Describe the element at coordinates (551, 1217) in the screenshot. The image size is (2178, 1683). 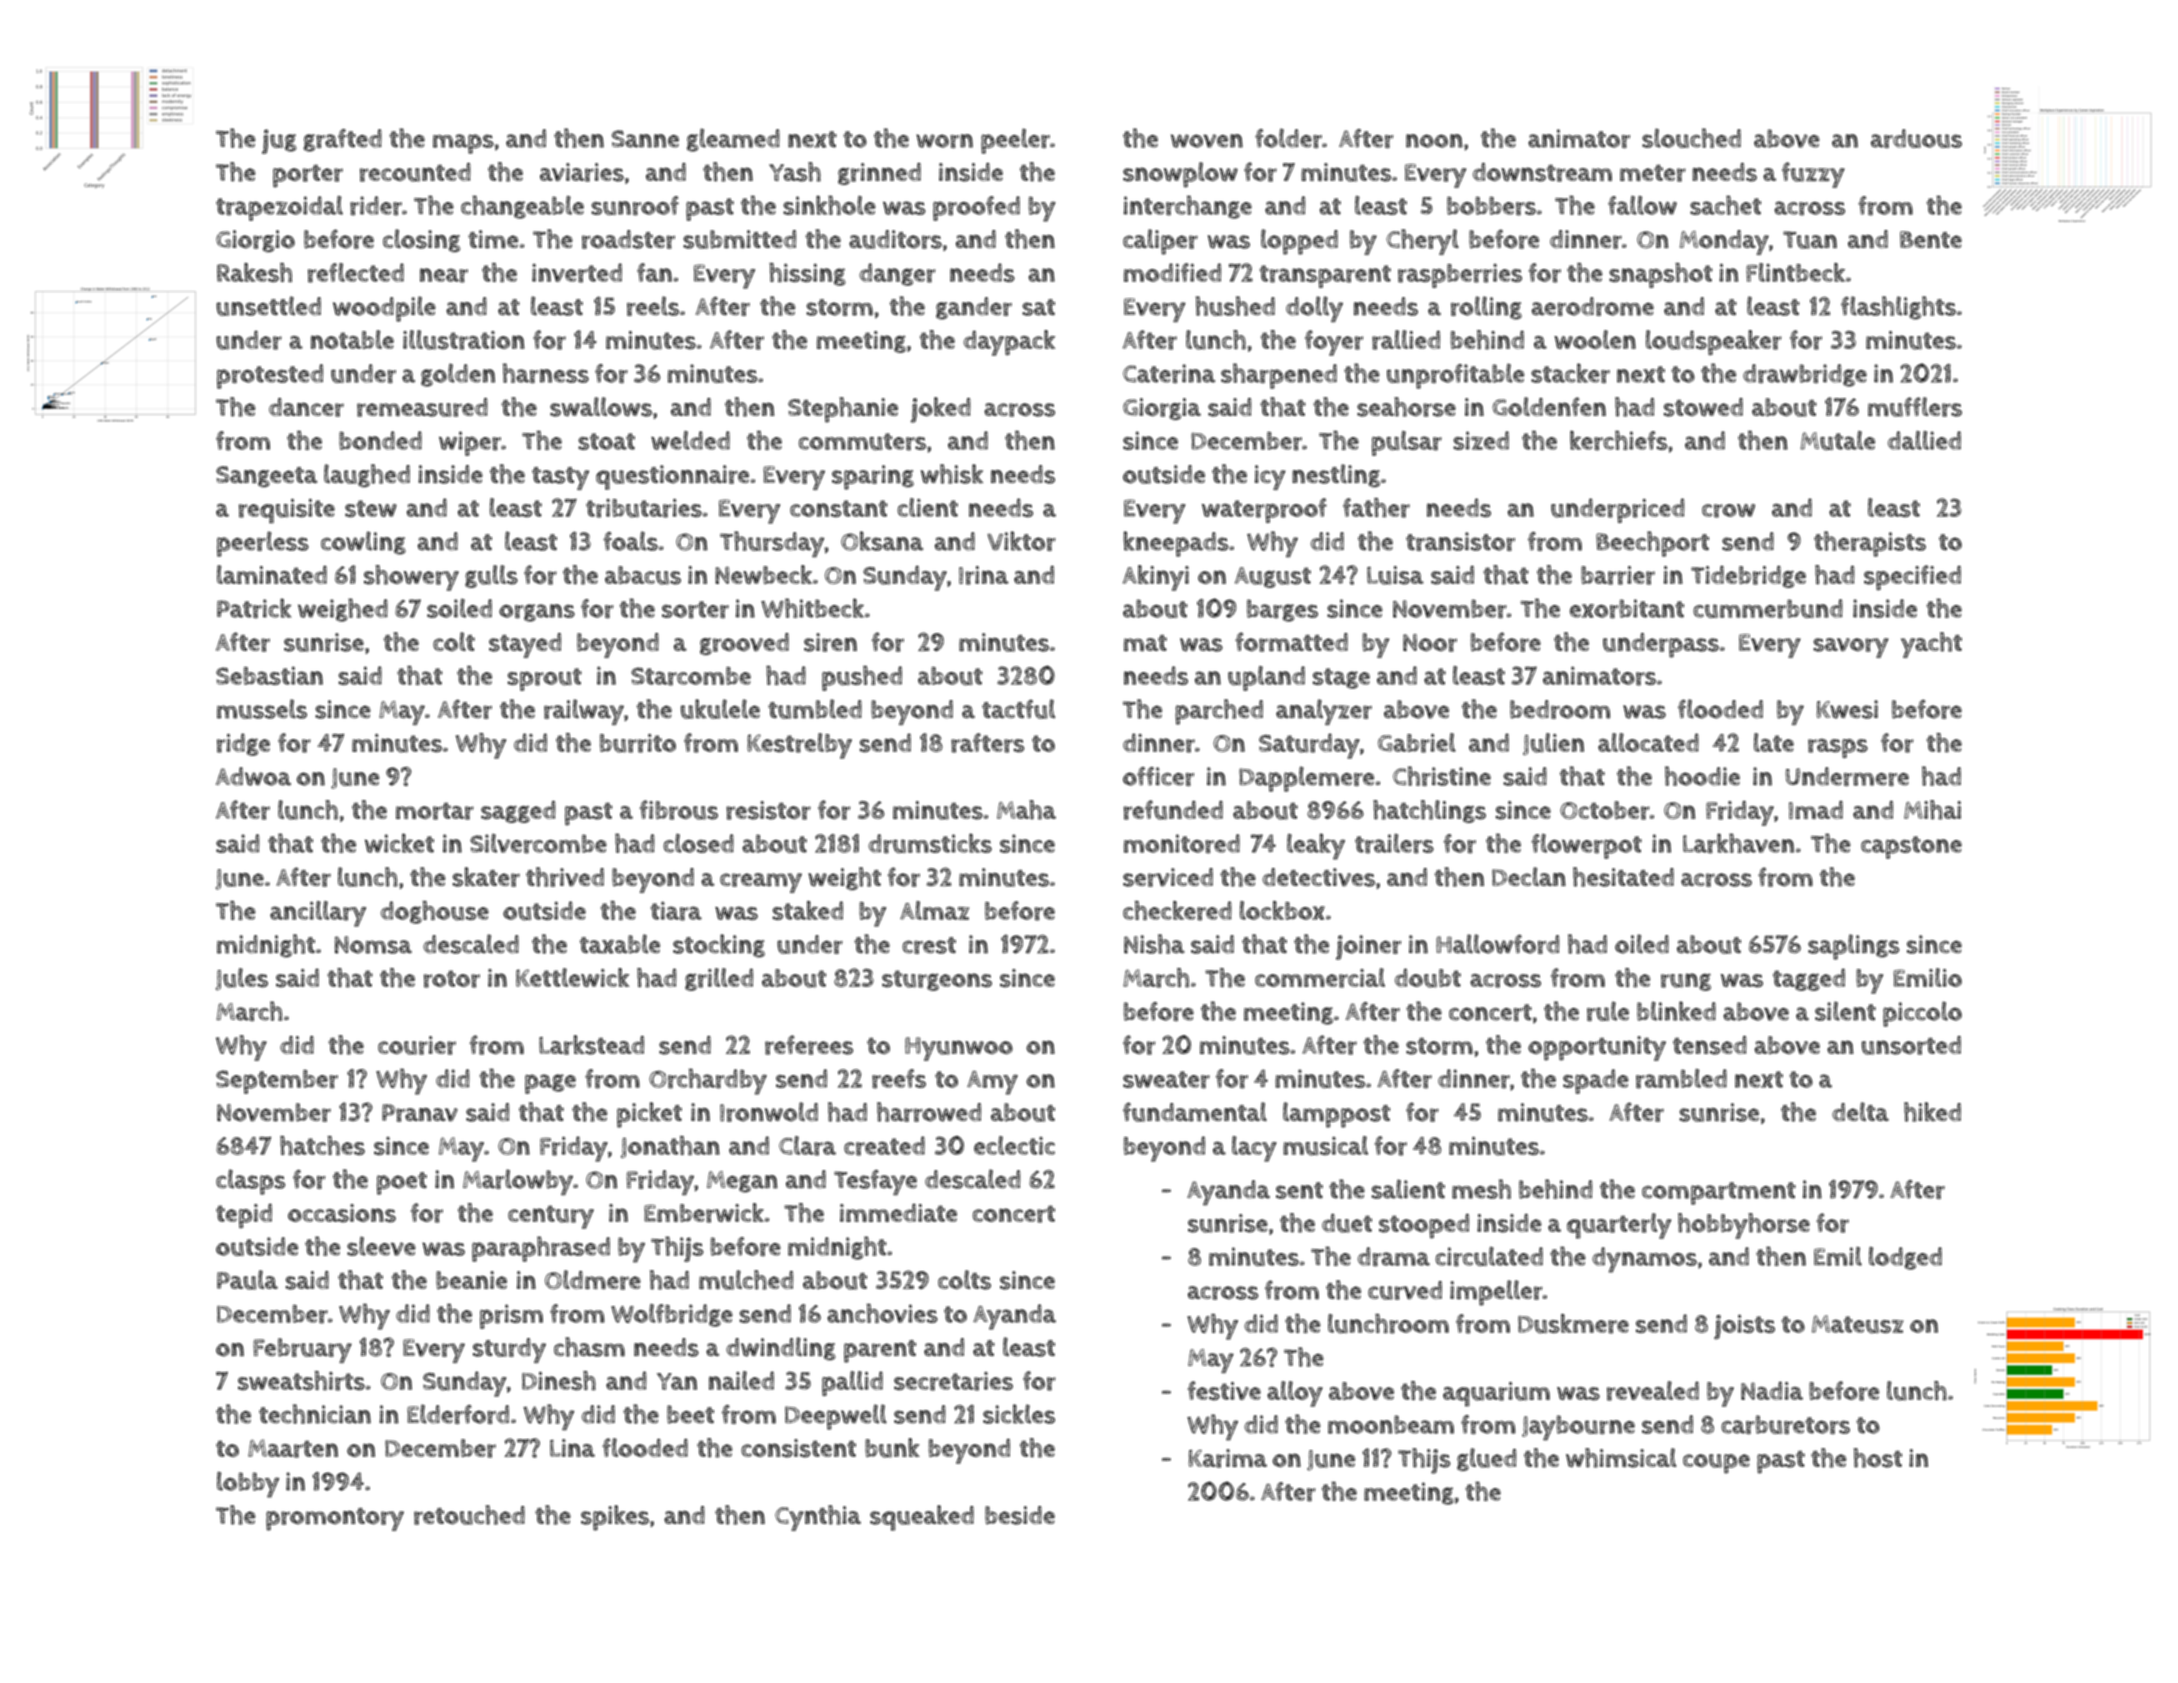
I see `century` at that location.
